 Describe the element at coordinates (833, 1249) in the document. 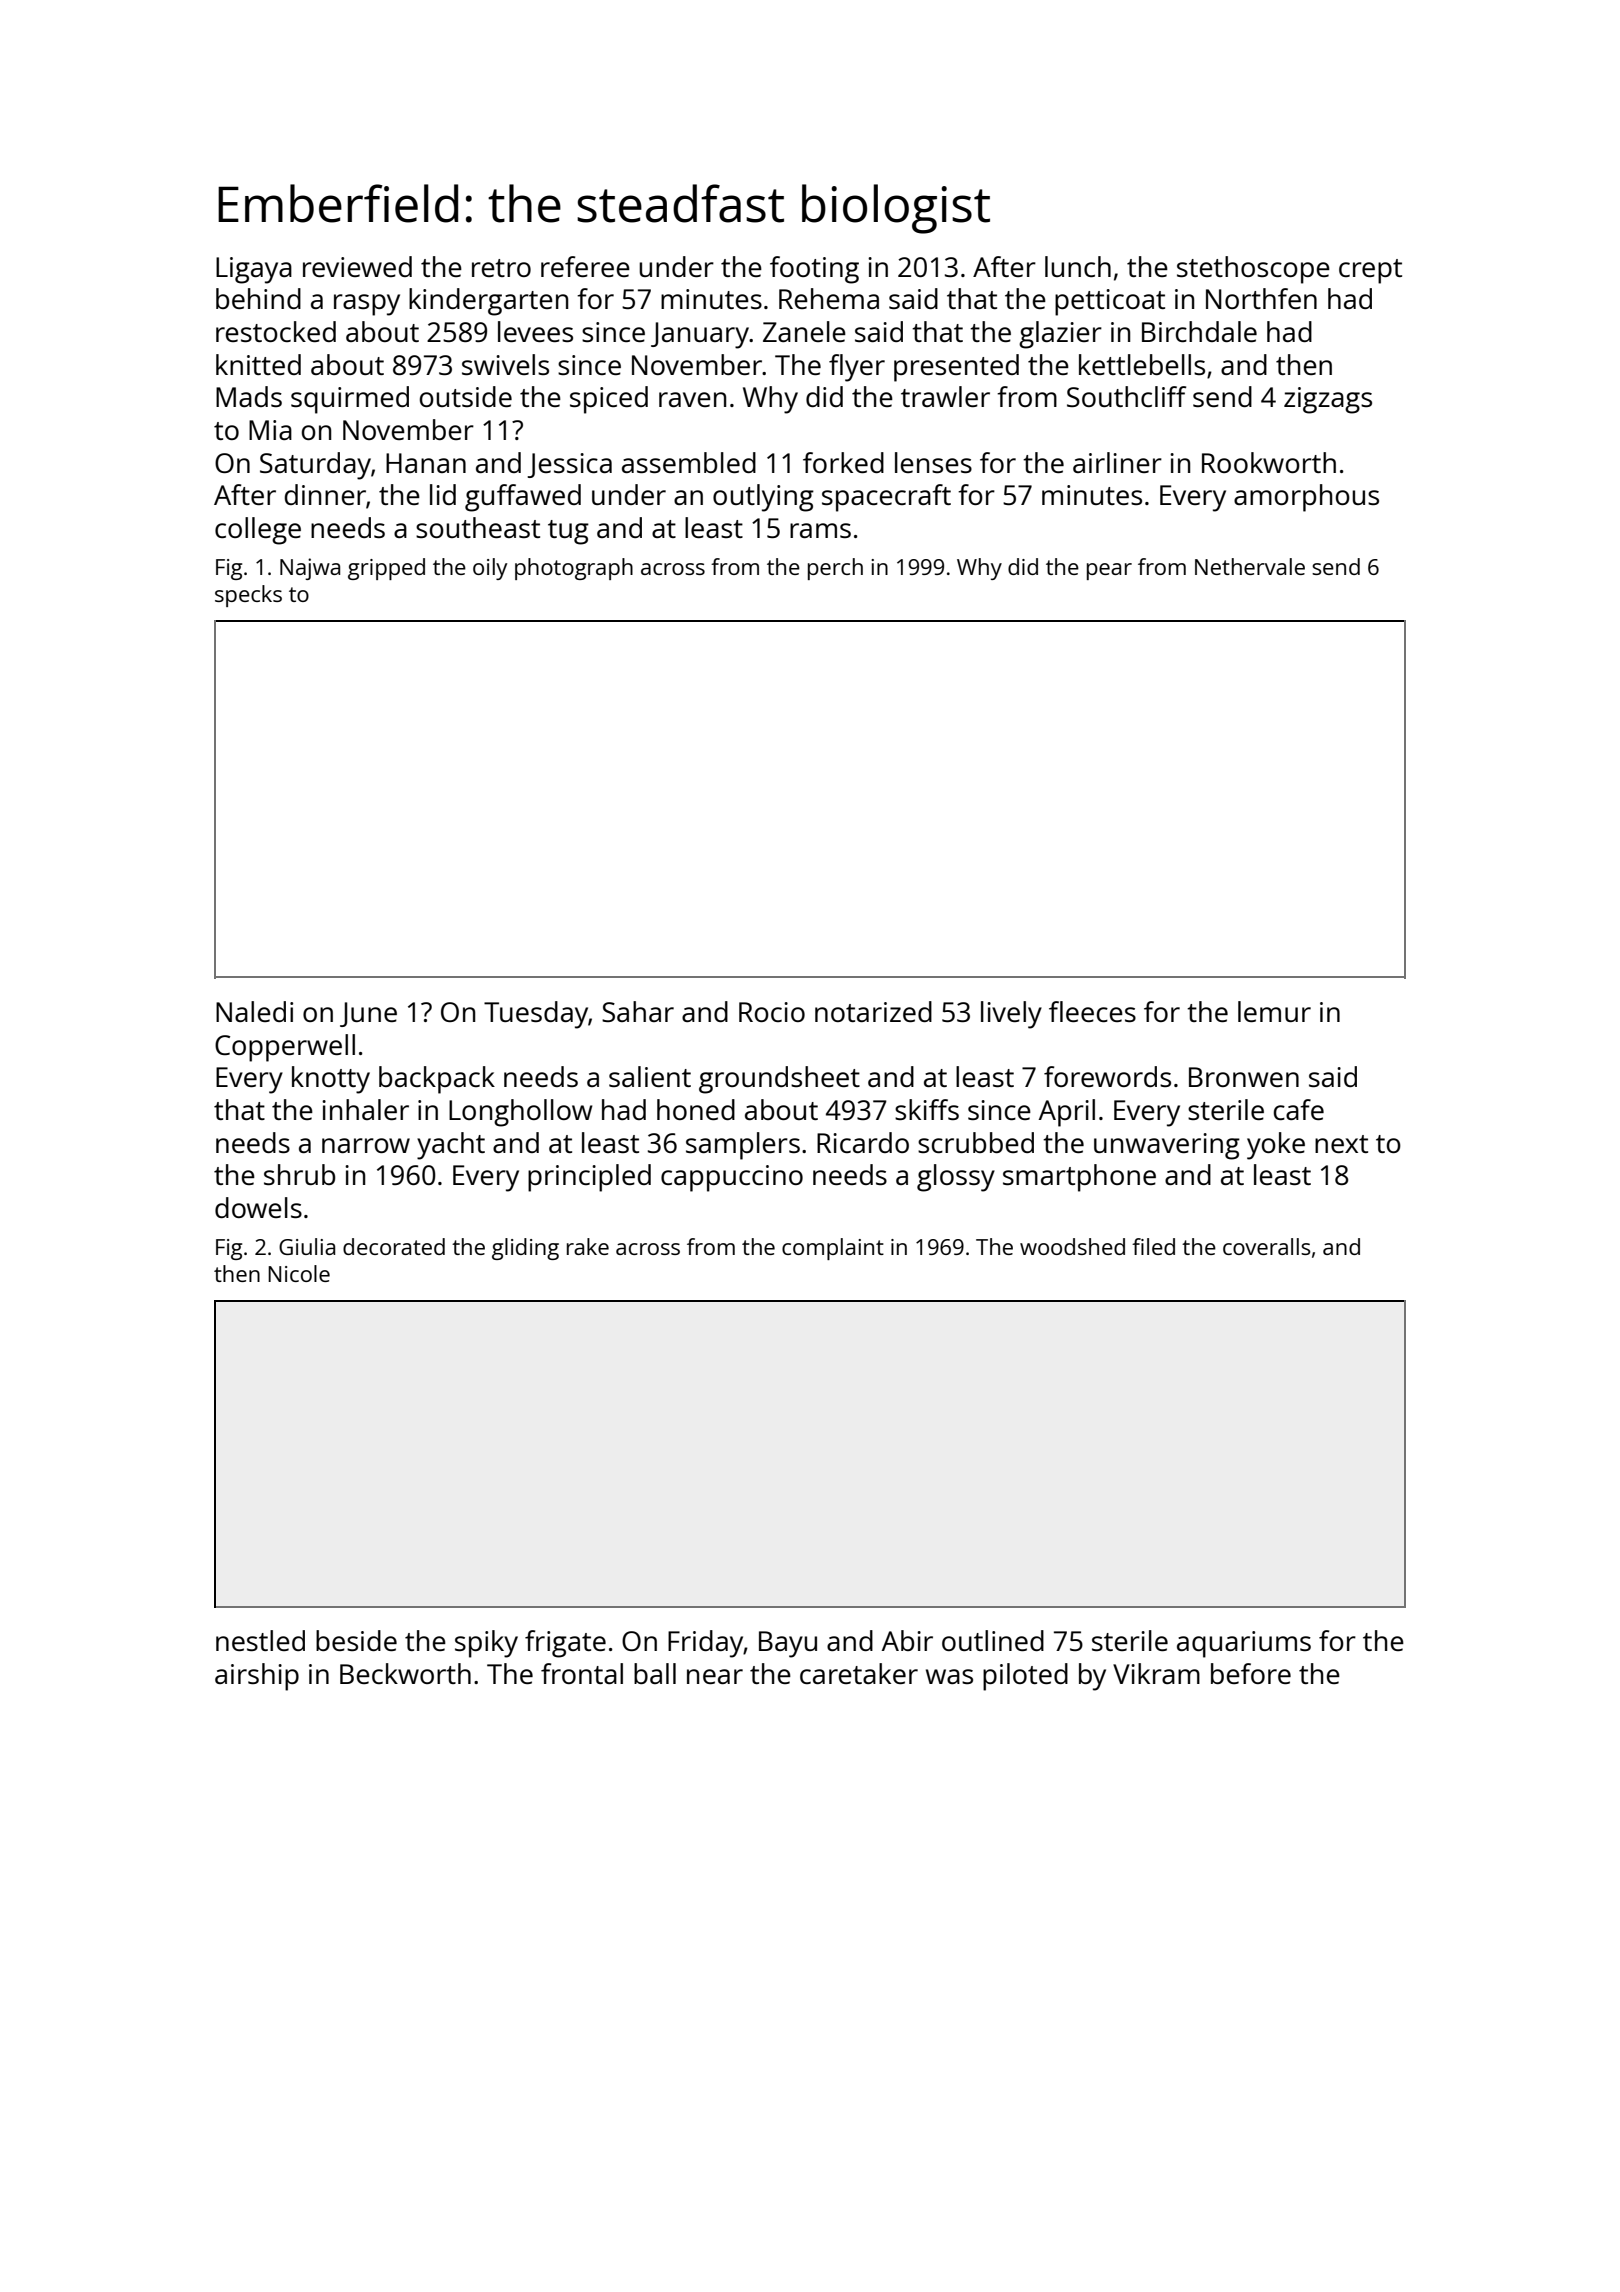

I see `complaint` at that location.
